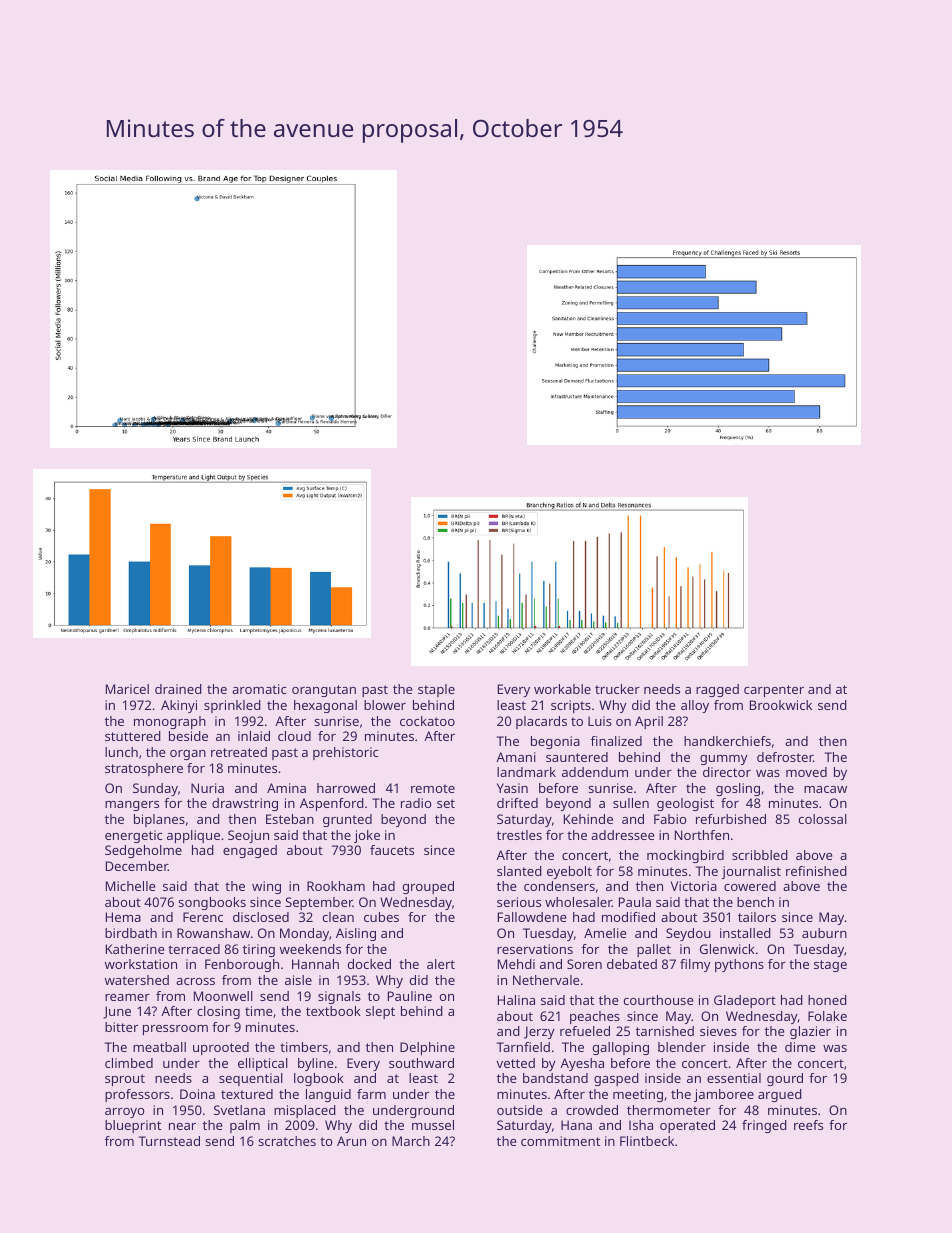 The width and height of the page is (952, 1233). Describe the element at coordinates (436, 690) in the page. I see `staple` at that location.
